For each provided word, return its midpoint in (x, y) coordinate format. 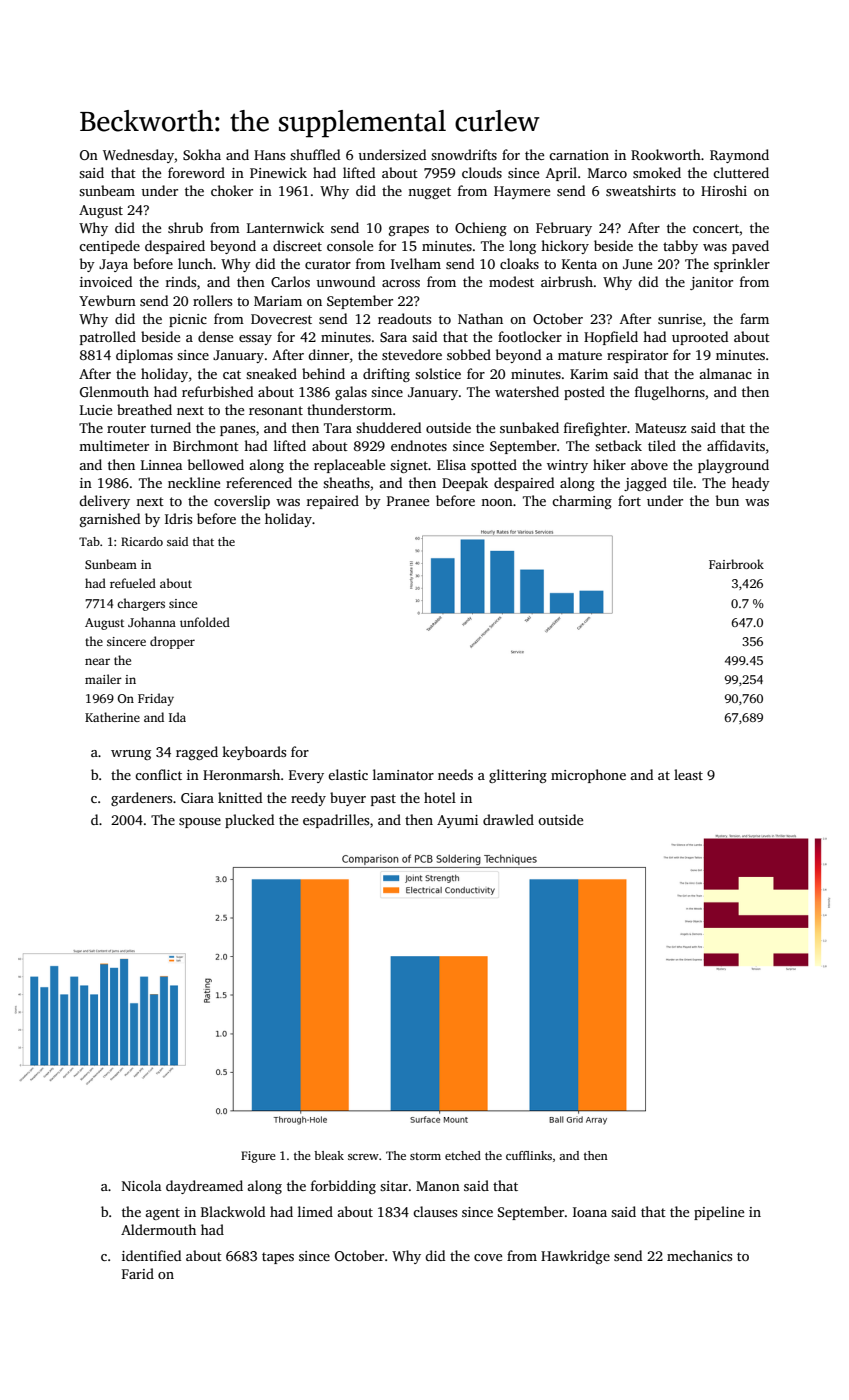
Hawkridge (575, 1257)
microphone (588, 776)
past (383, 800)
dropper (172, 642)
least (688, 774)
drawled (508, 819)
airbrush (567, 281)
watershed (527, 391)
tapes (278, 1258)
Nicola (142, 1185)
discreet (297, 245)
